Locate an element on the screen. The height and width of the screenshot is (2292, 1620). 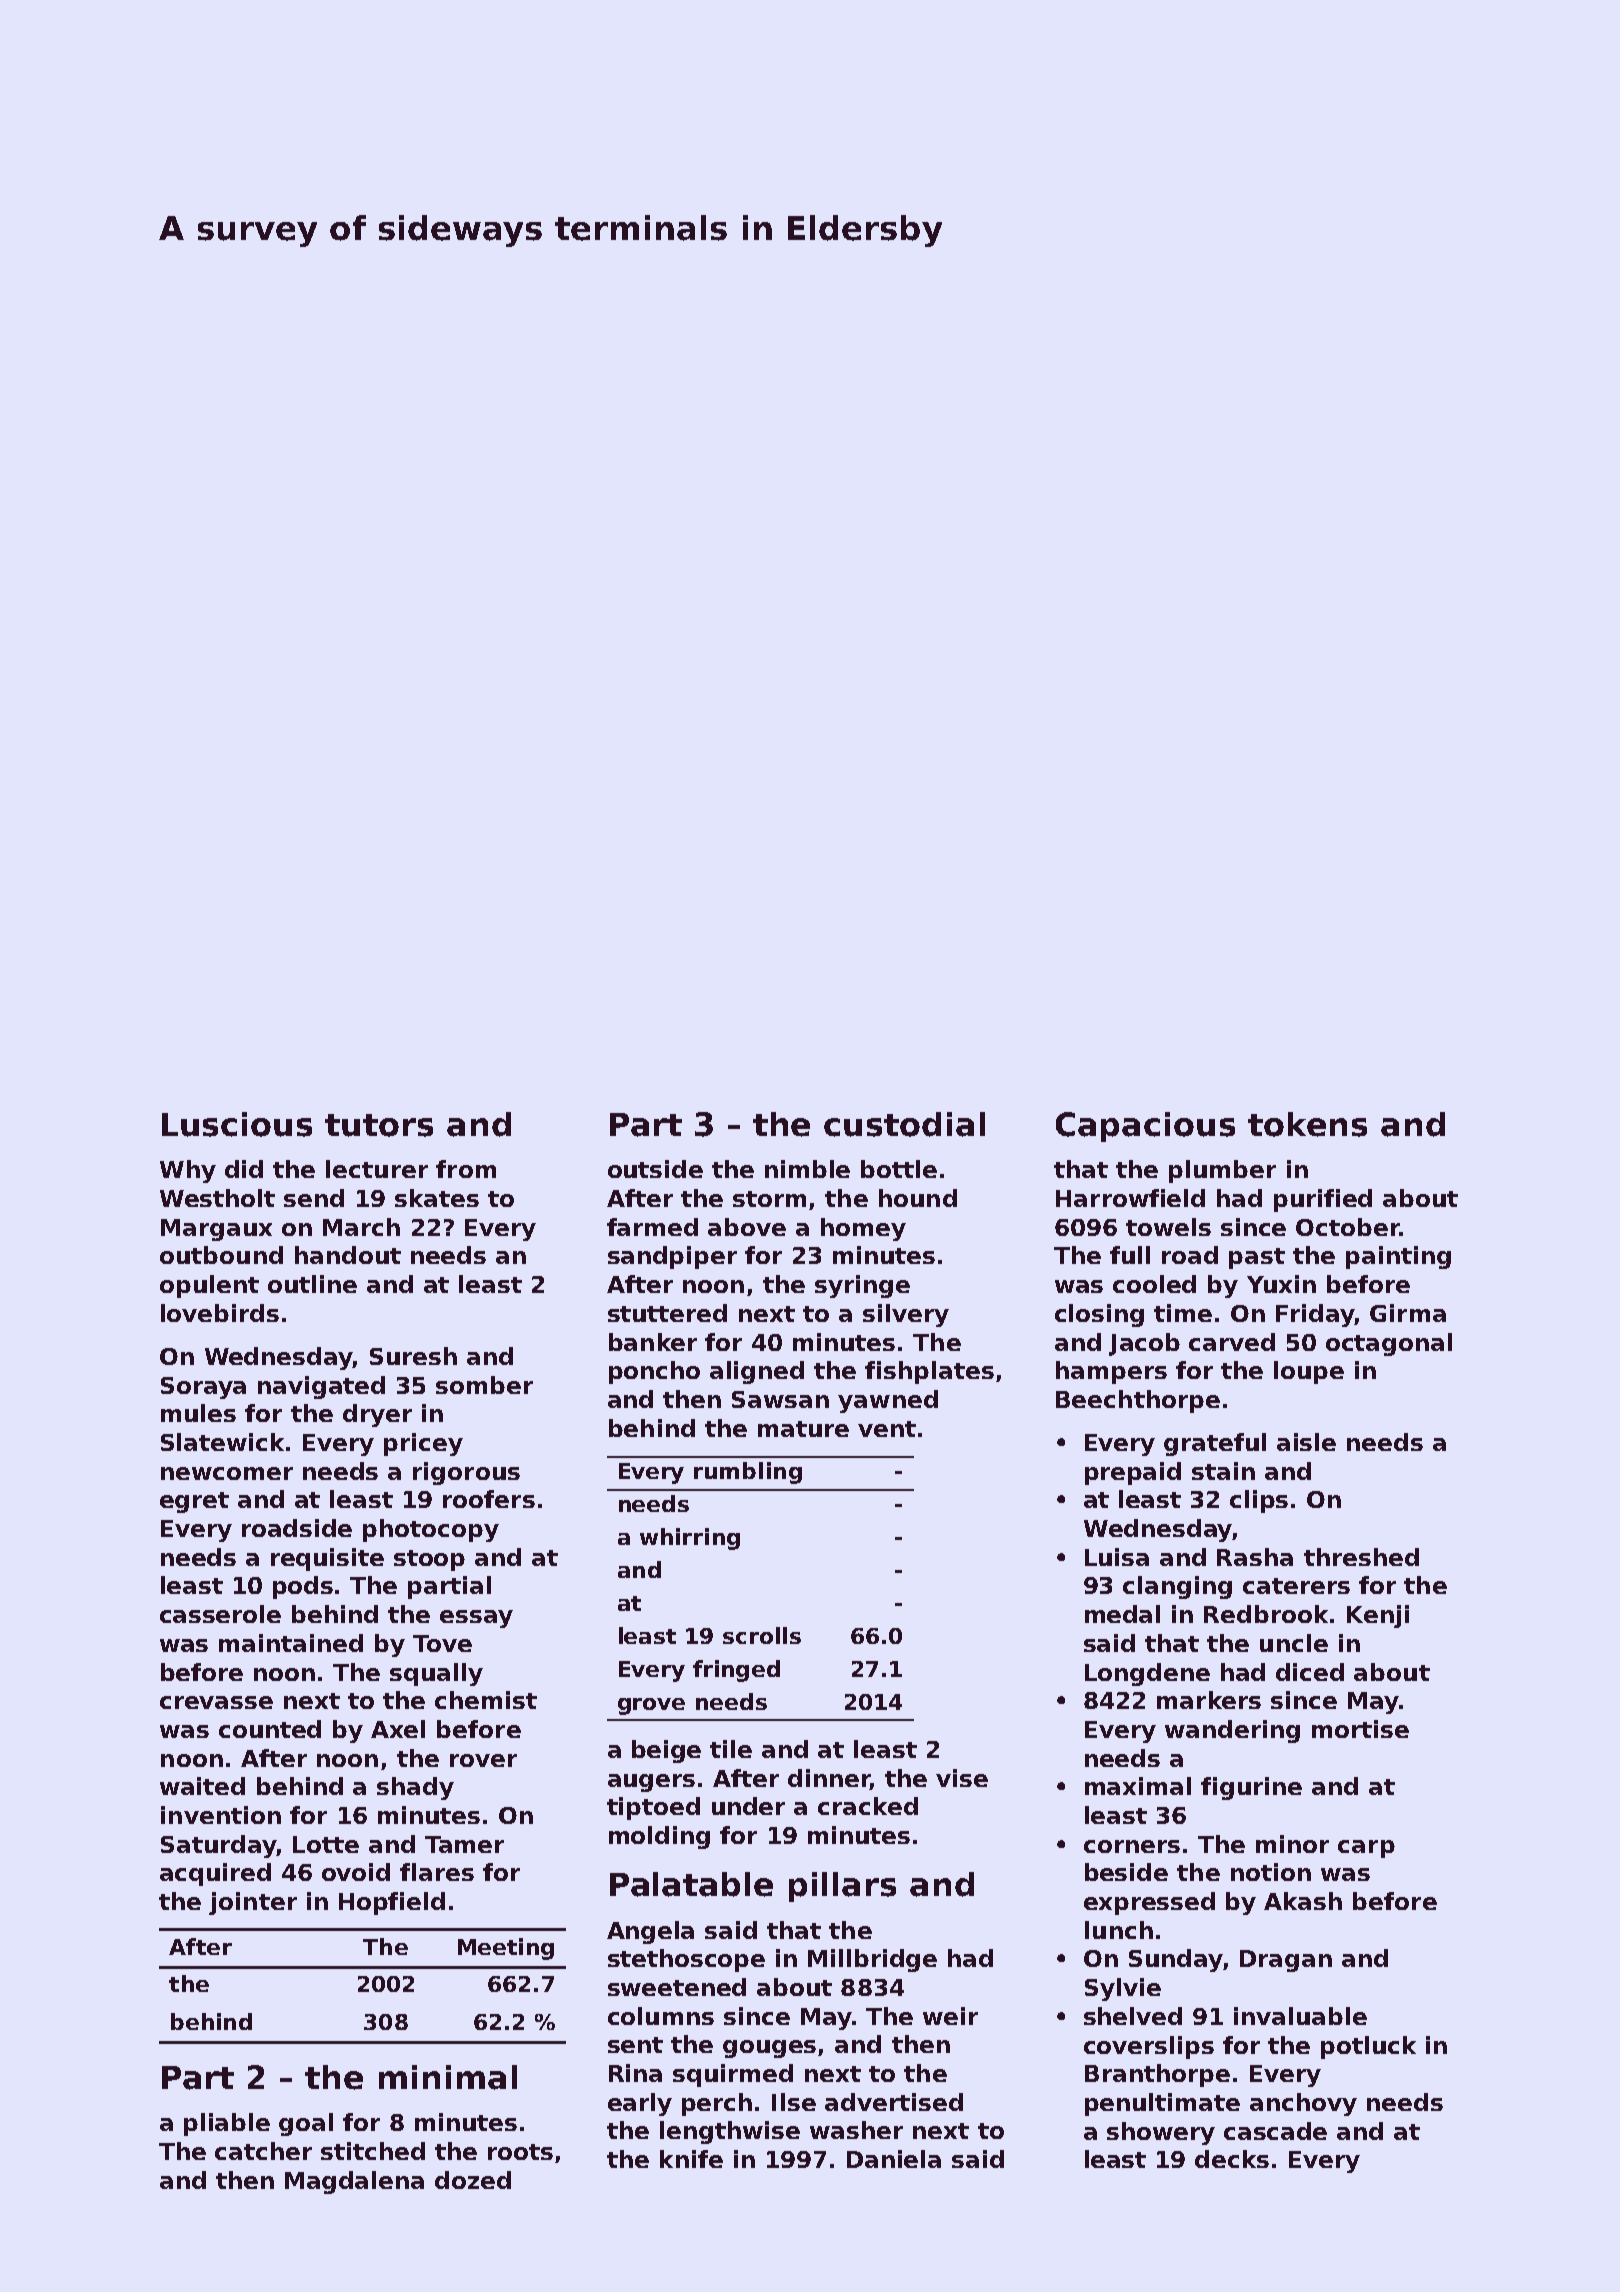
invaluable is located at coordinates (1300, 2016).
